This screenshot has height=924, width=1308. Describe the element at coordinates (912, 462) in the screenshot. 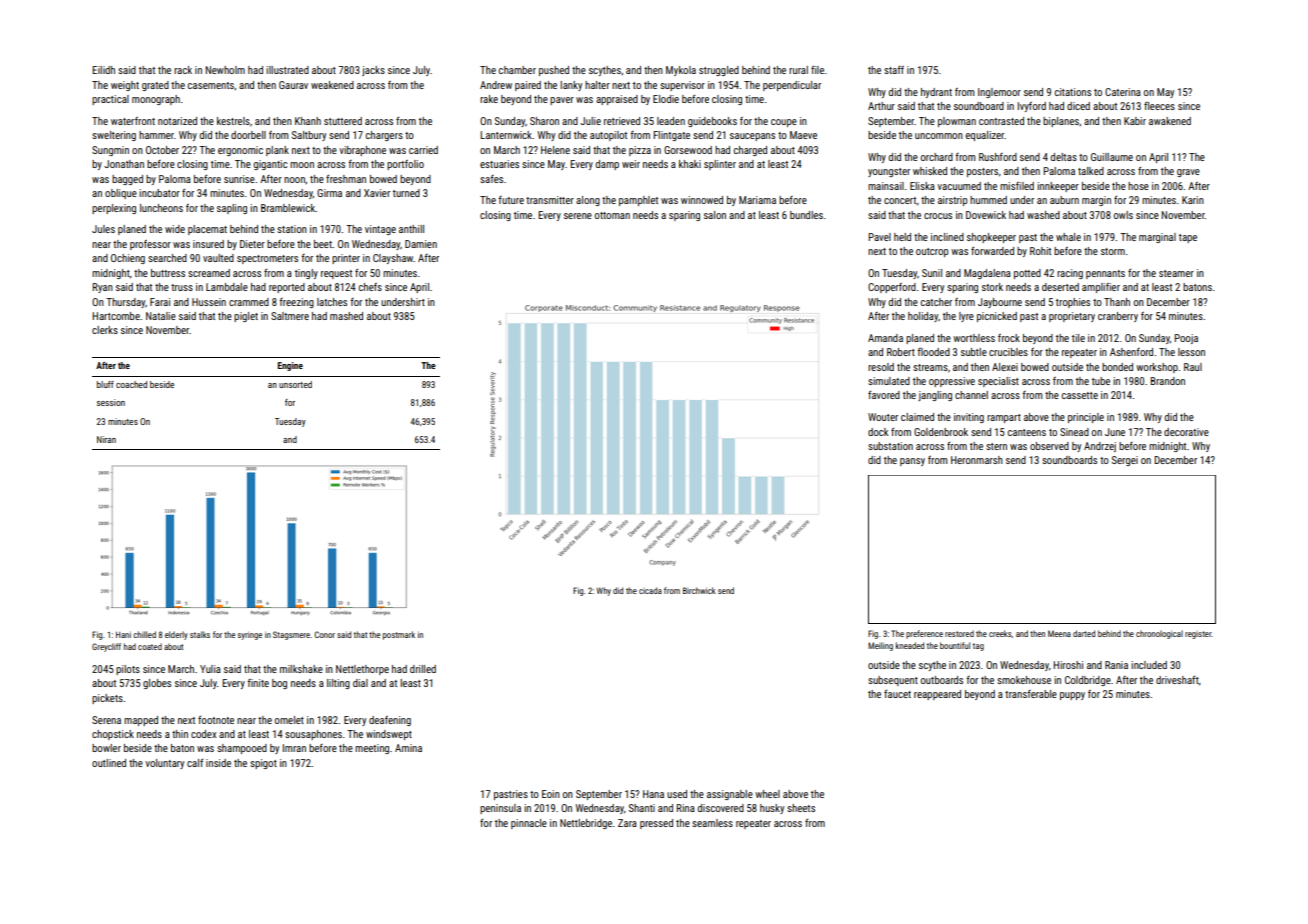

I see `pansy` at that location.
